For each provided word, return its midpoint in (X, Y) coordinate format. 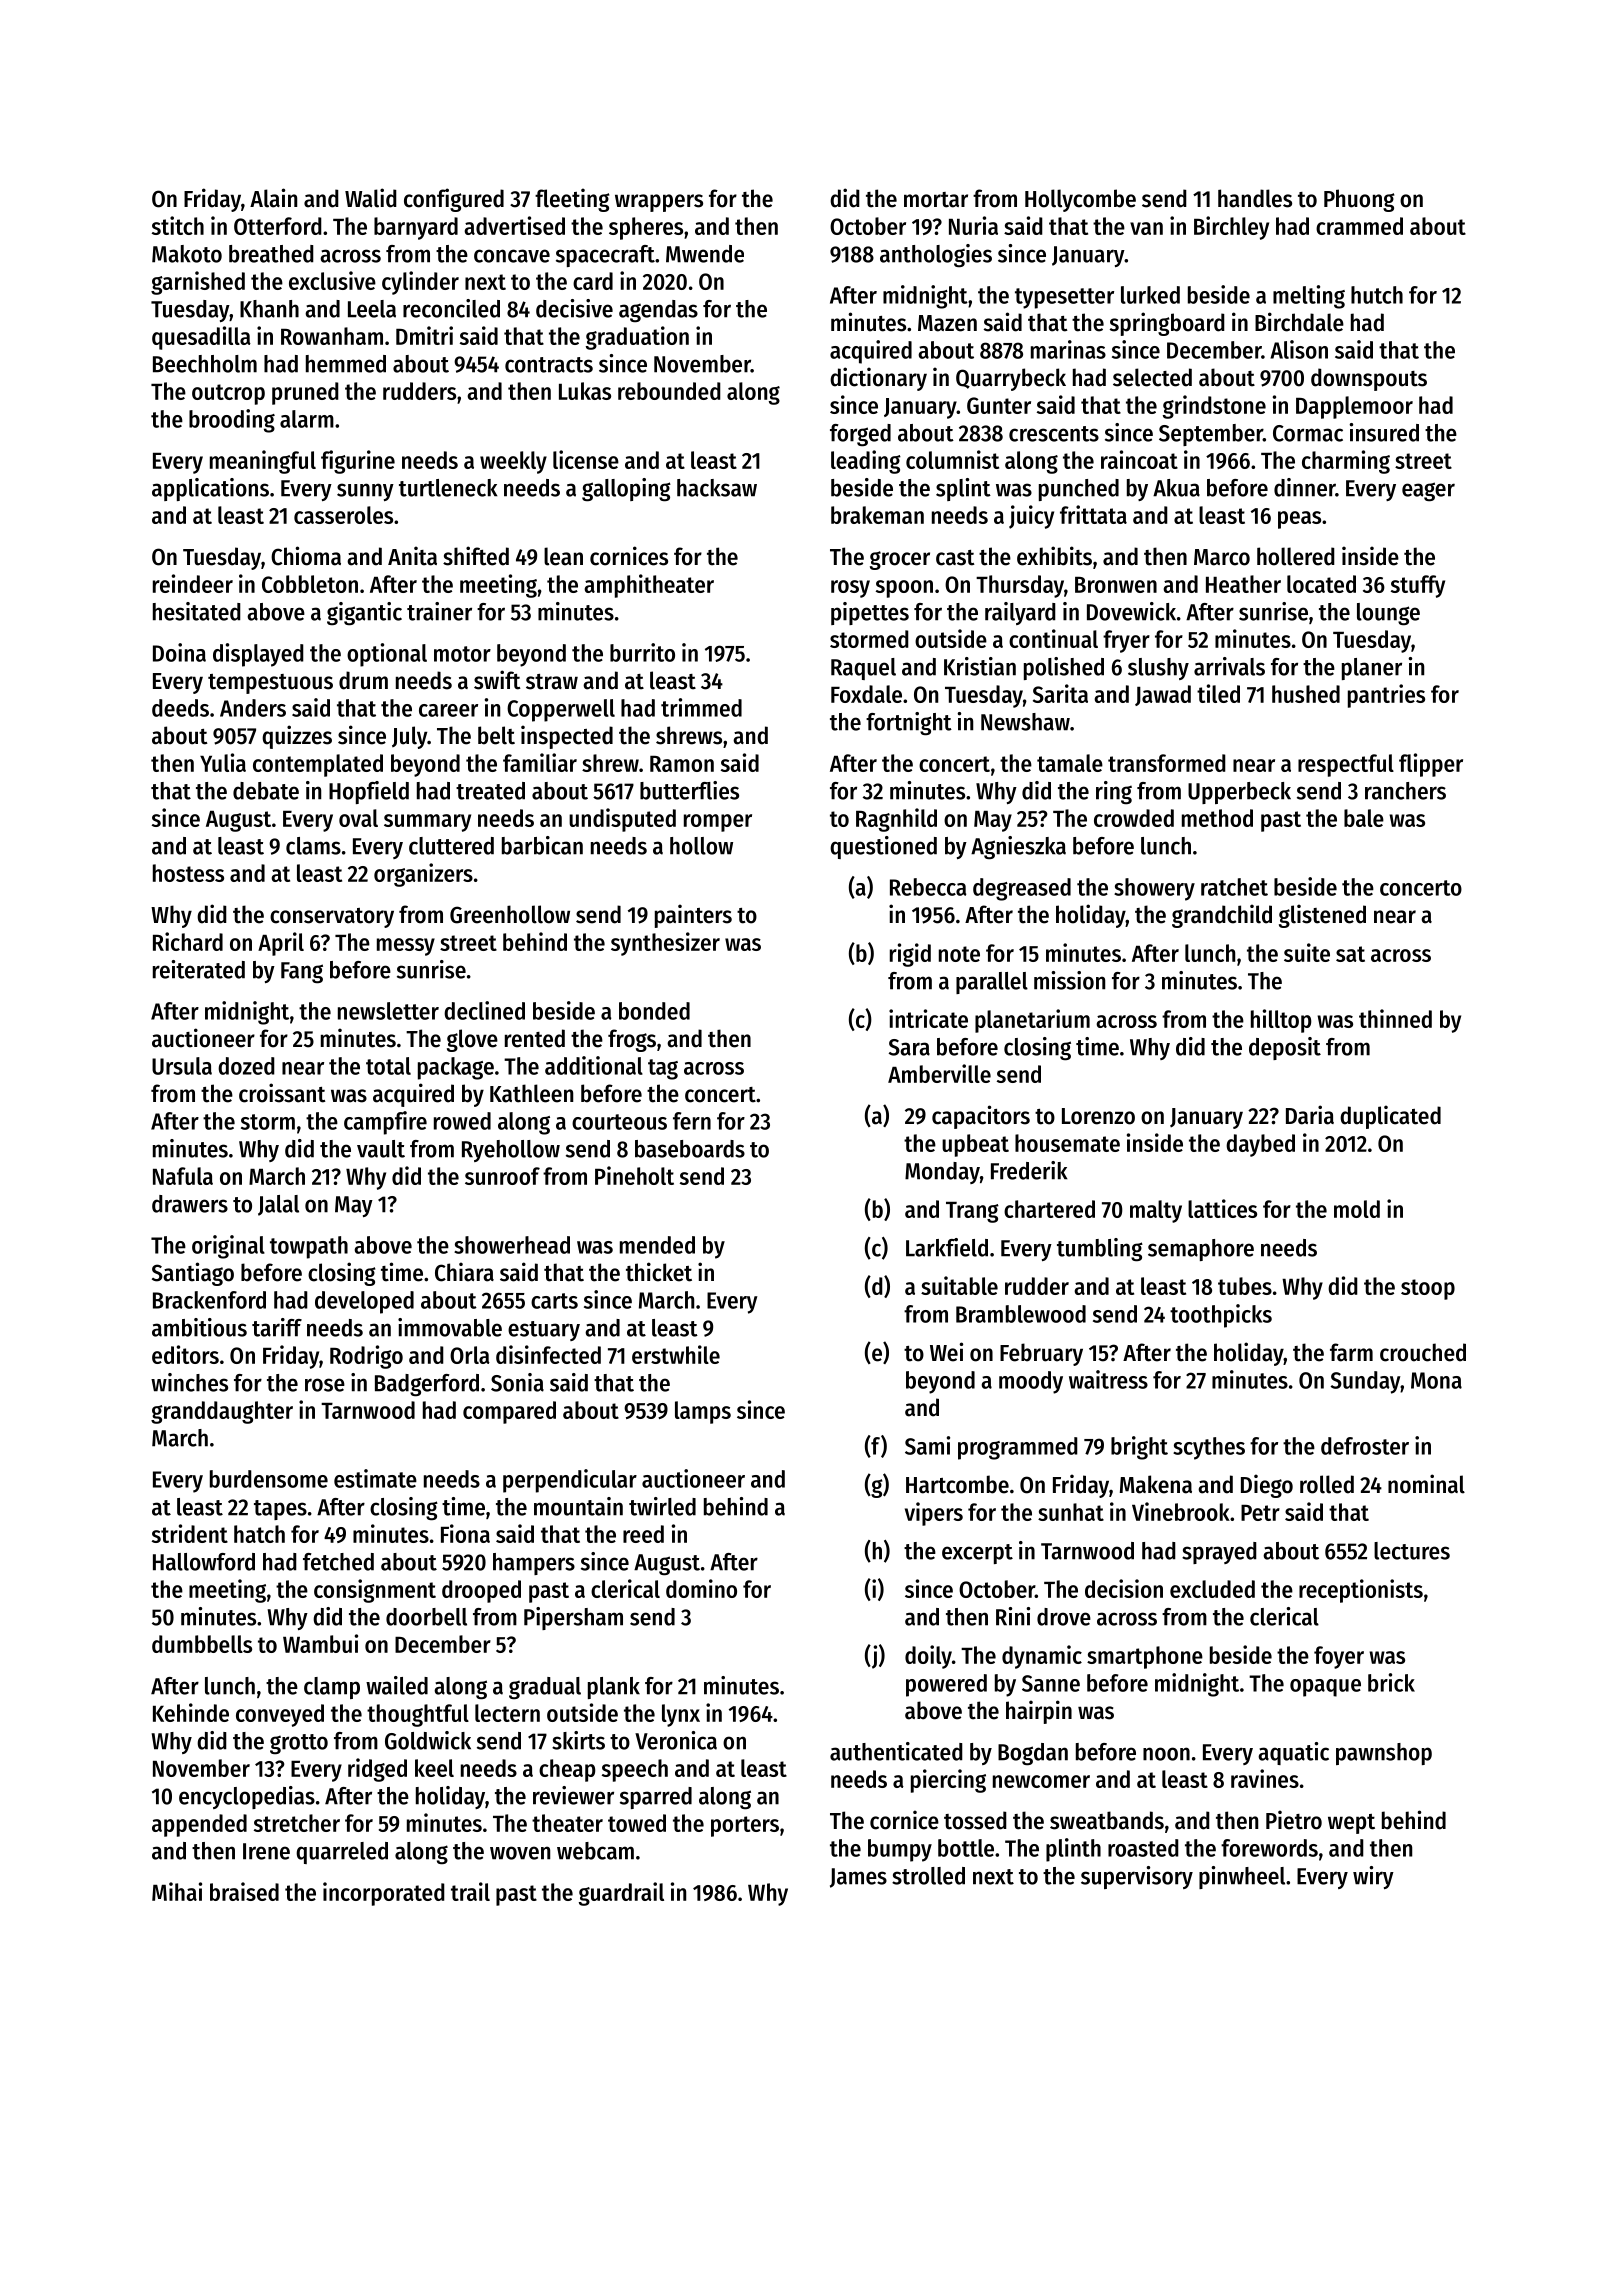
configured (454, 200)
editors (185, 1354)
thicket (659, 1272)
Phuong (1359, 200)
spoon (904, 589)
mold (1357, 1209)
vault (381, 1149)
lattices (1222, 1208)
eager (1428, 492)
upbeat (975, 1145)
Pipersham (573, 1618)
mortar (936, 200)
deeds (180, 708)
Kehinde (191, 1712)
